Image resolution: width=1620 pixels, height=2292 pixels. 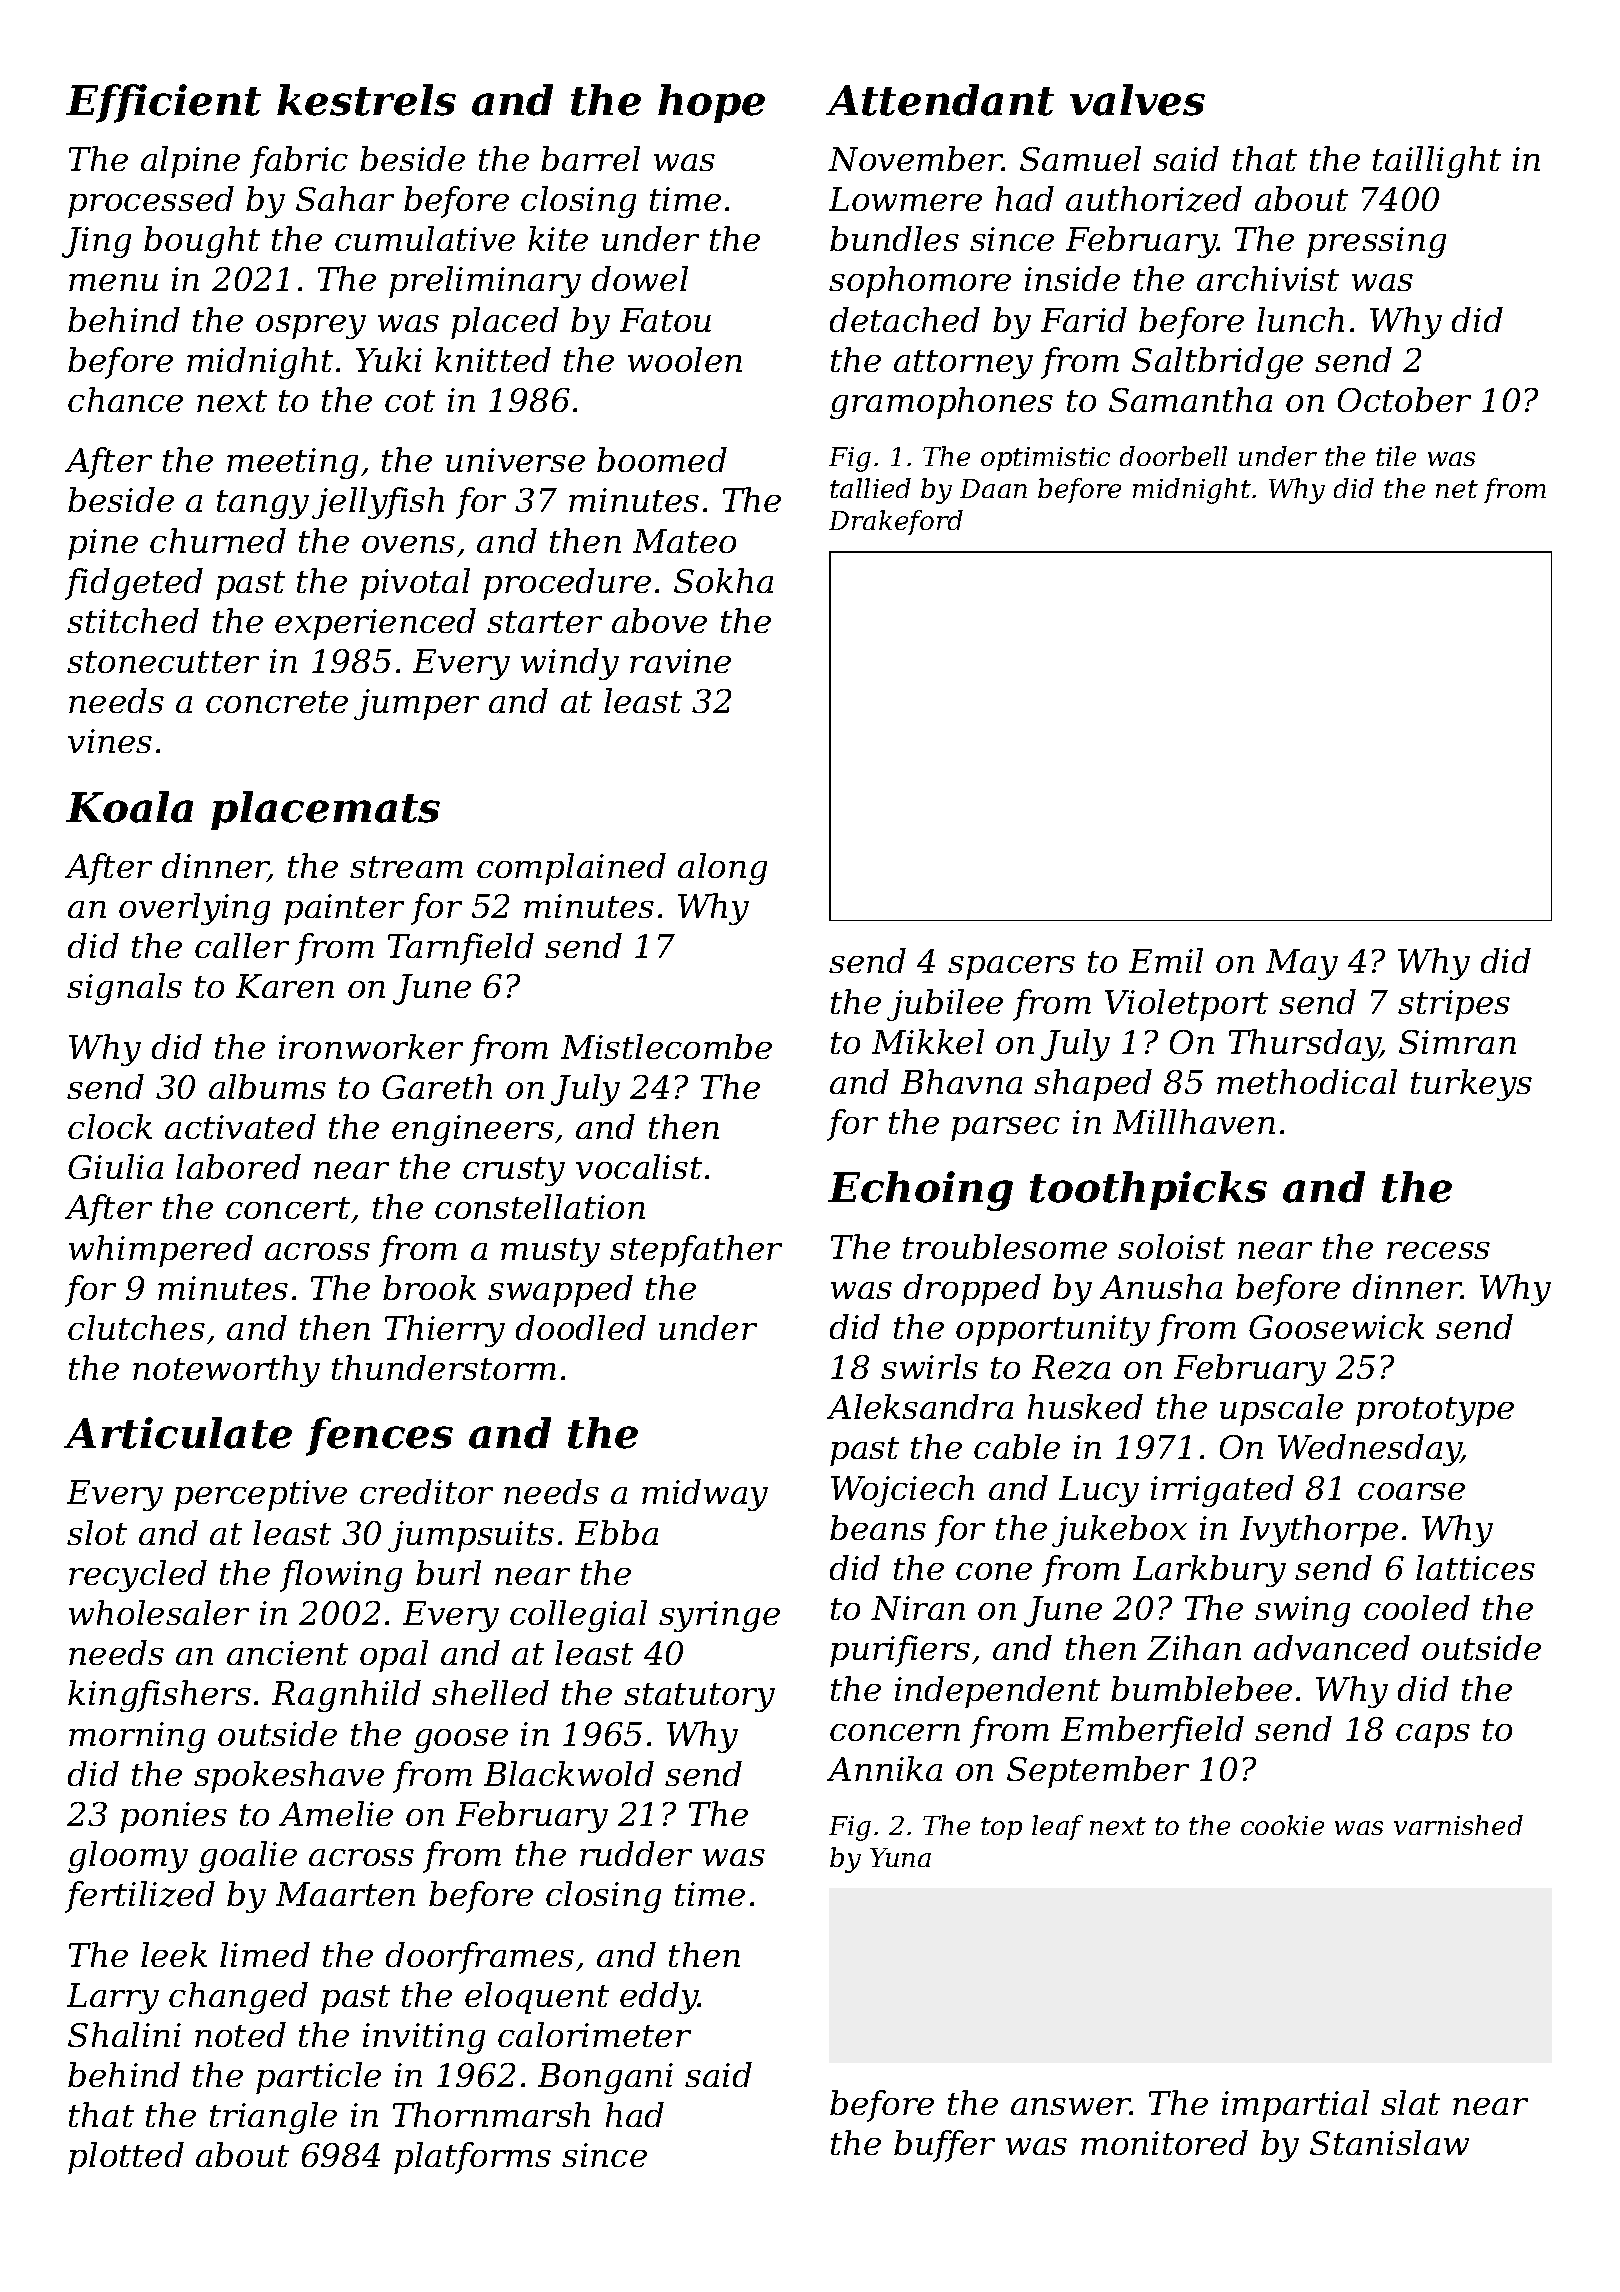 What do you see at coordinates (1437, 162) in the image?
I see `taillight` at bounding box center [1437, 162].
